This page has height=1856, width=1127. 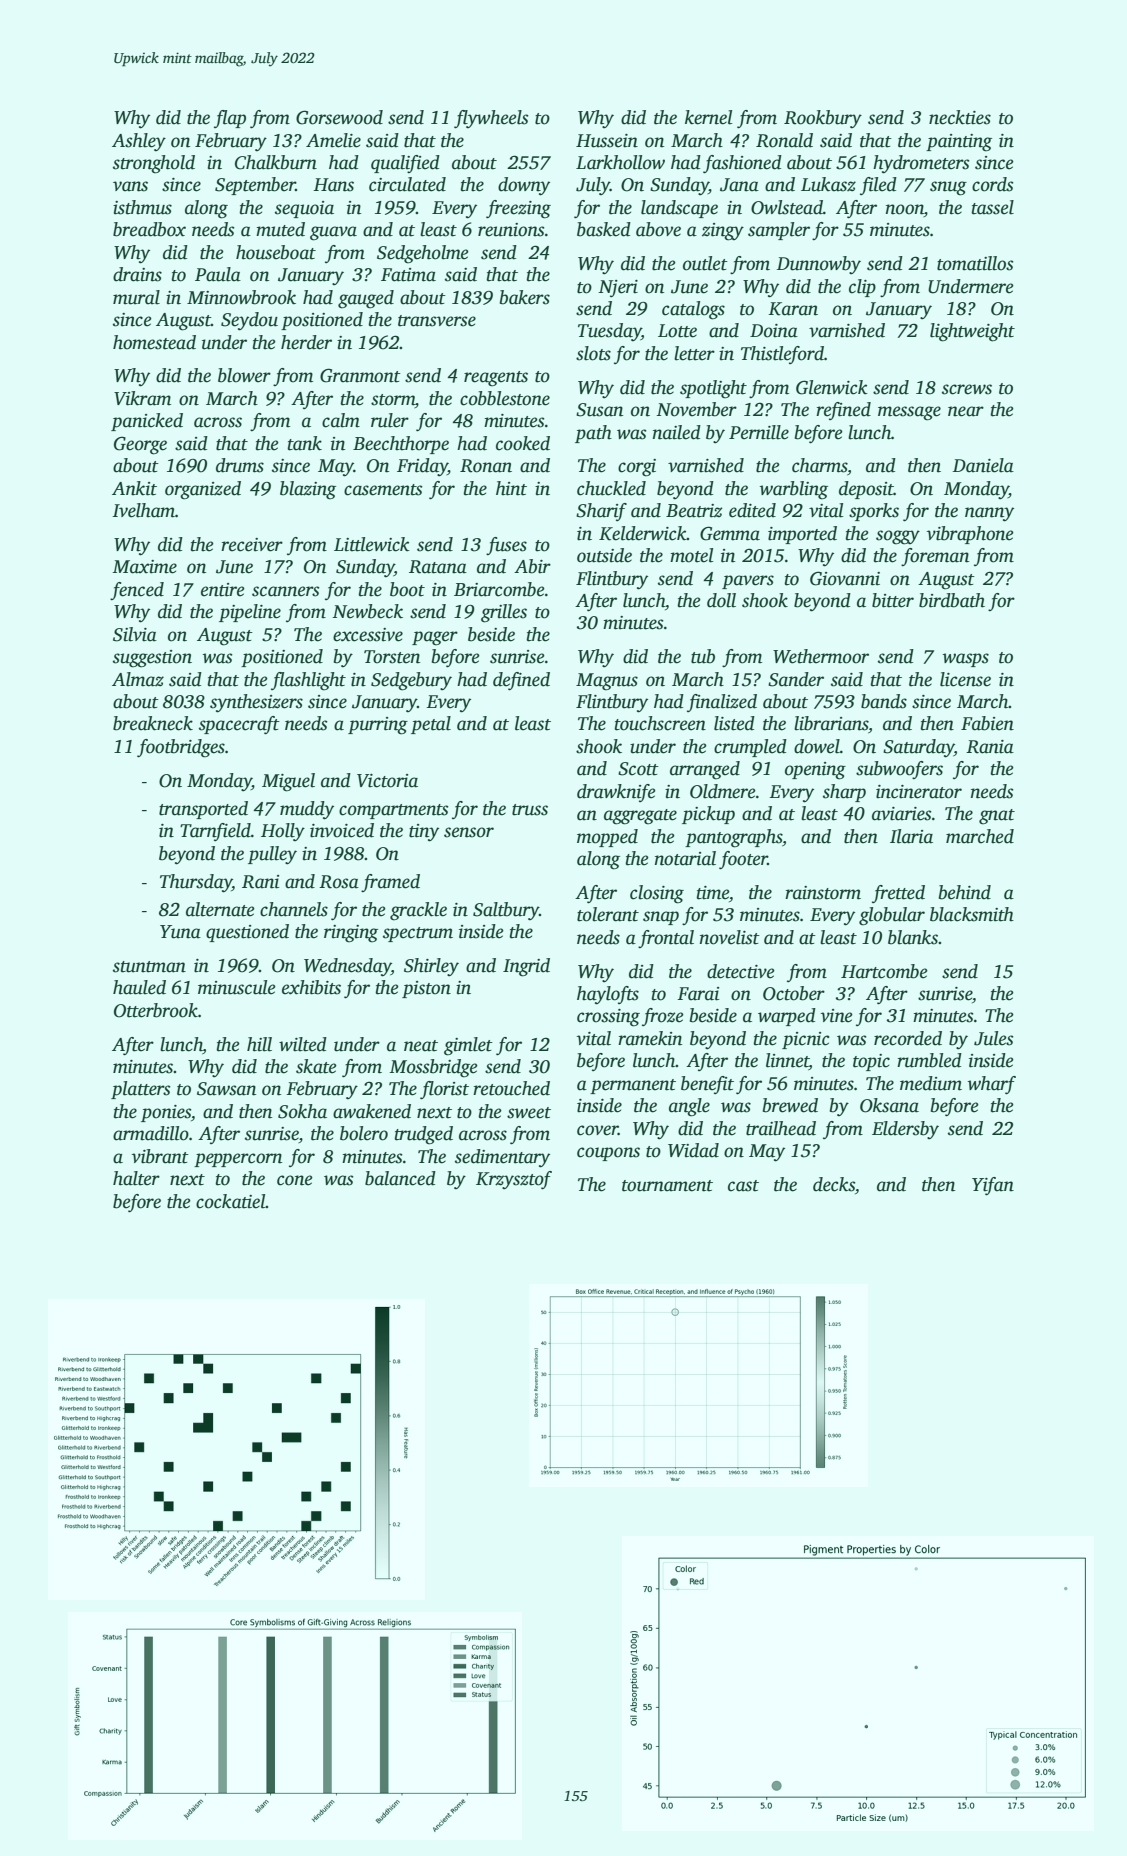 What do you see at coordinates (295, 1180) in the page?
I see `cone` at bounding box center [295, 1180].
